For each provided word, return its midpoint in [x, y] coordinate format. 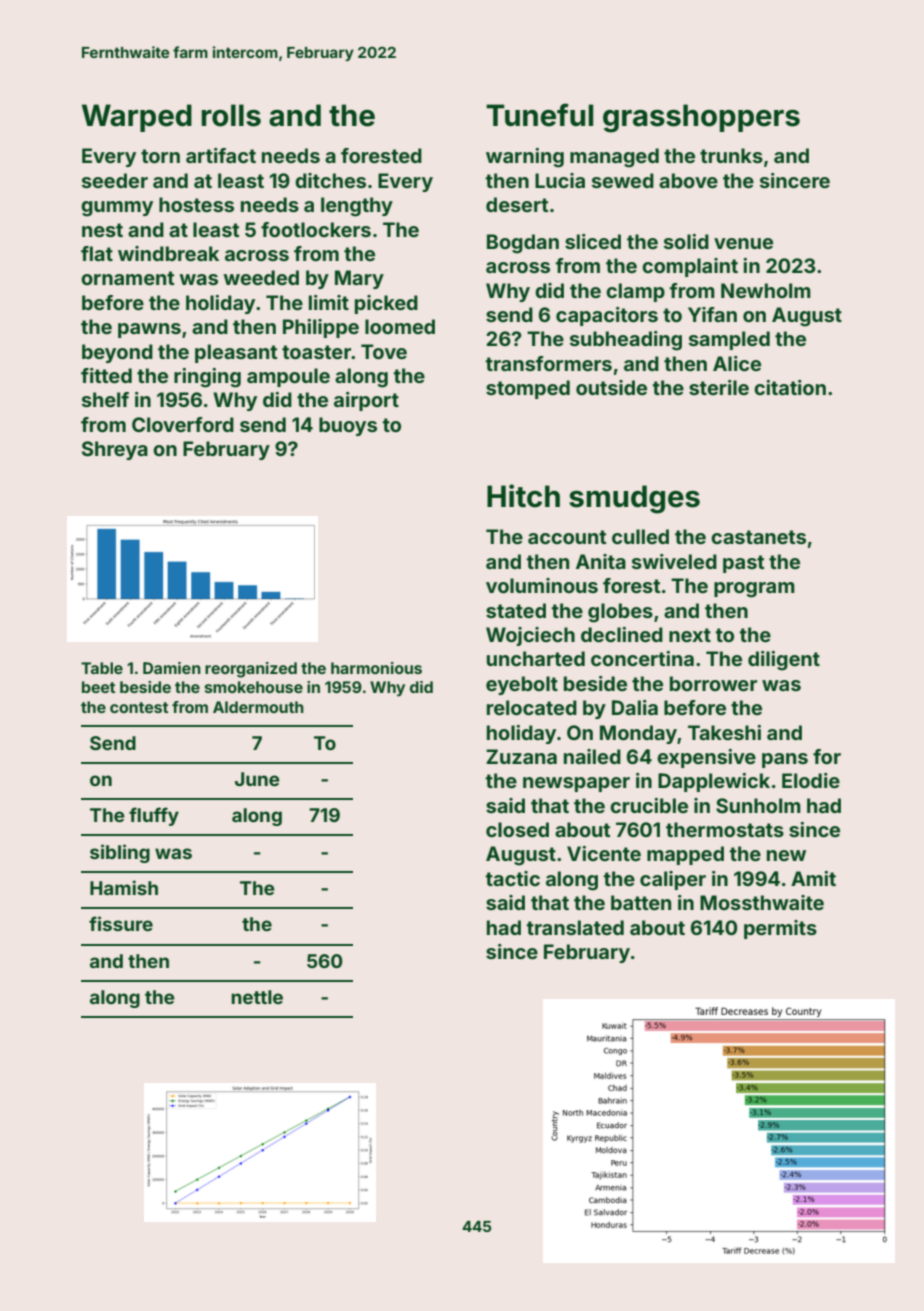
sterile [719, 387]
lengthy [357, 207]
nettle [257, 997]
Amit [813, 878]
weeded [261, 277]
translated [575, 927]
